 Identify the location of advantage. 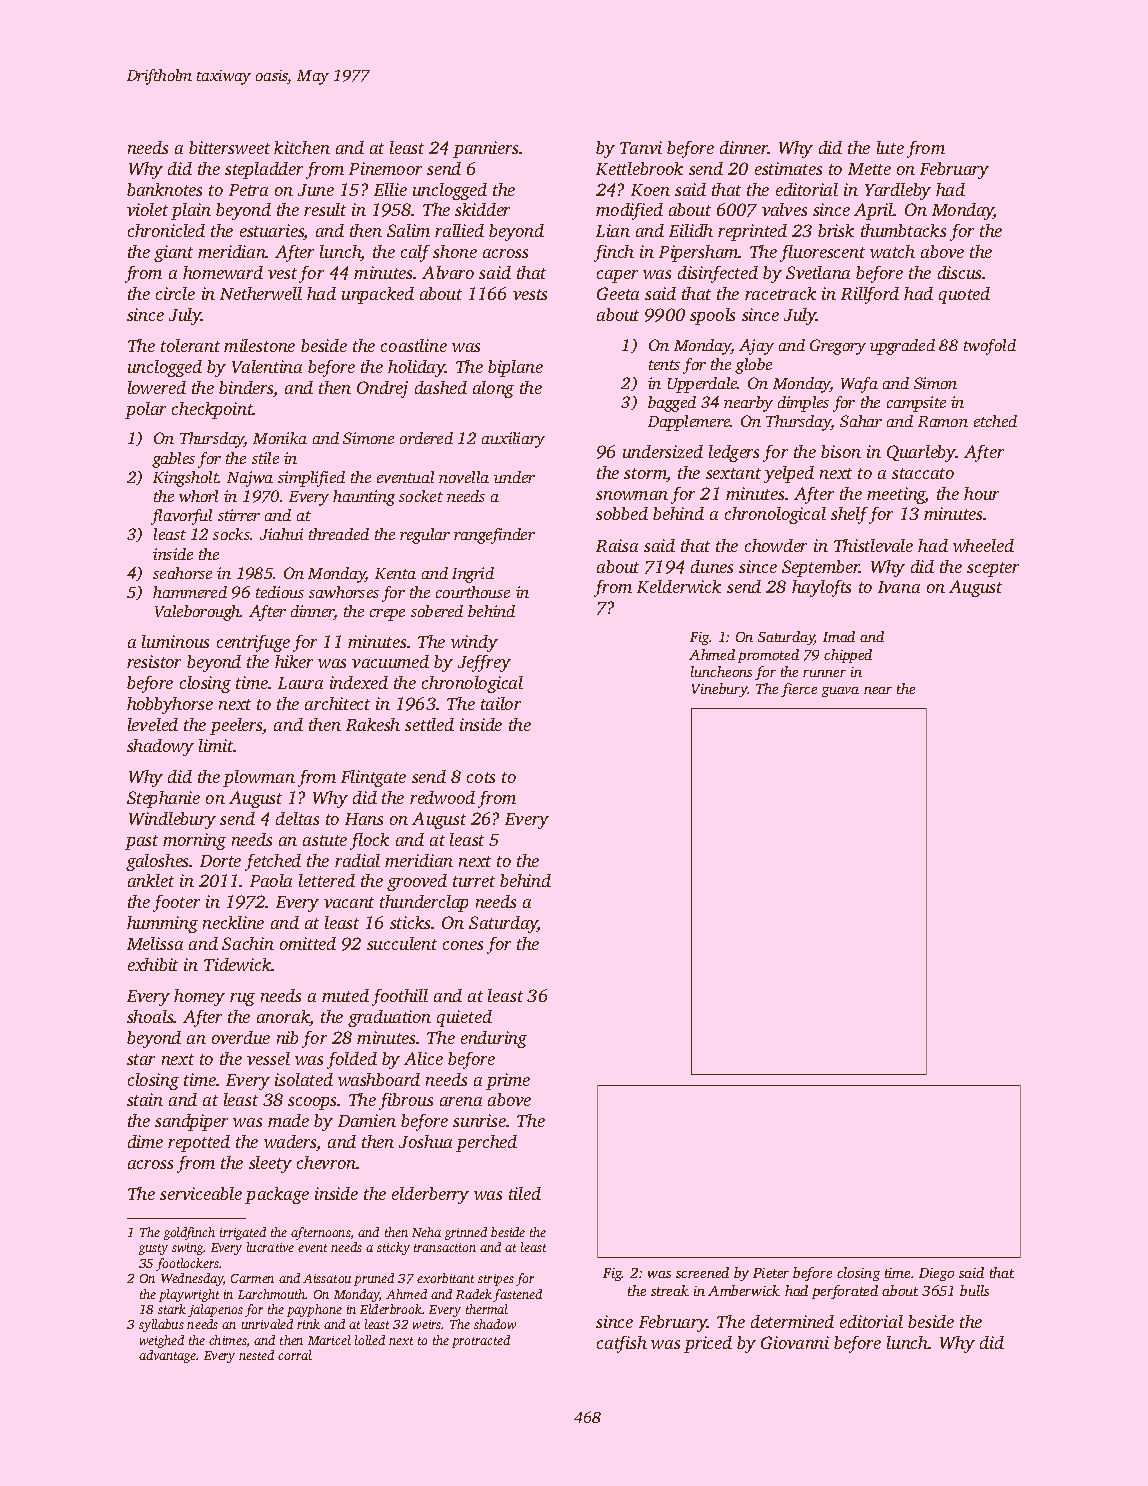
(168, 1356).
